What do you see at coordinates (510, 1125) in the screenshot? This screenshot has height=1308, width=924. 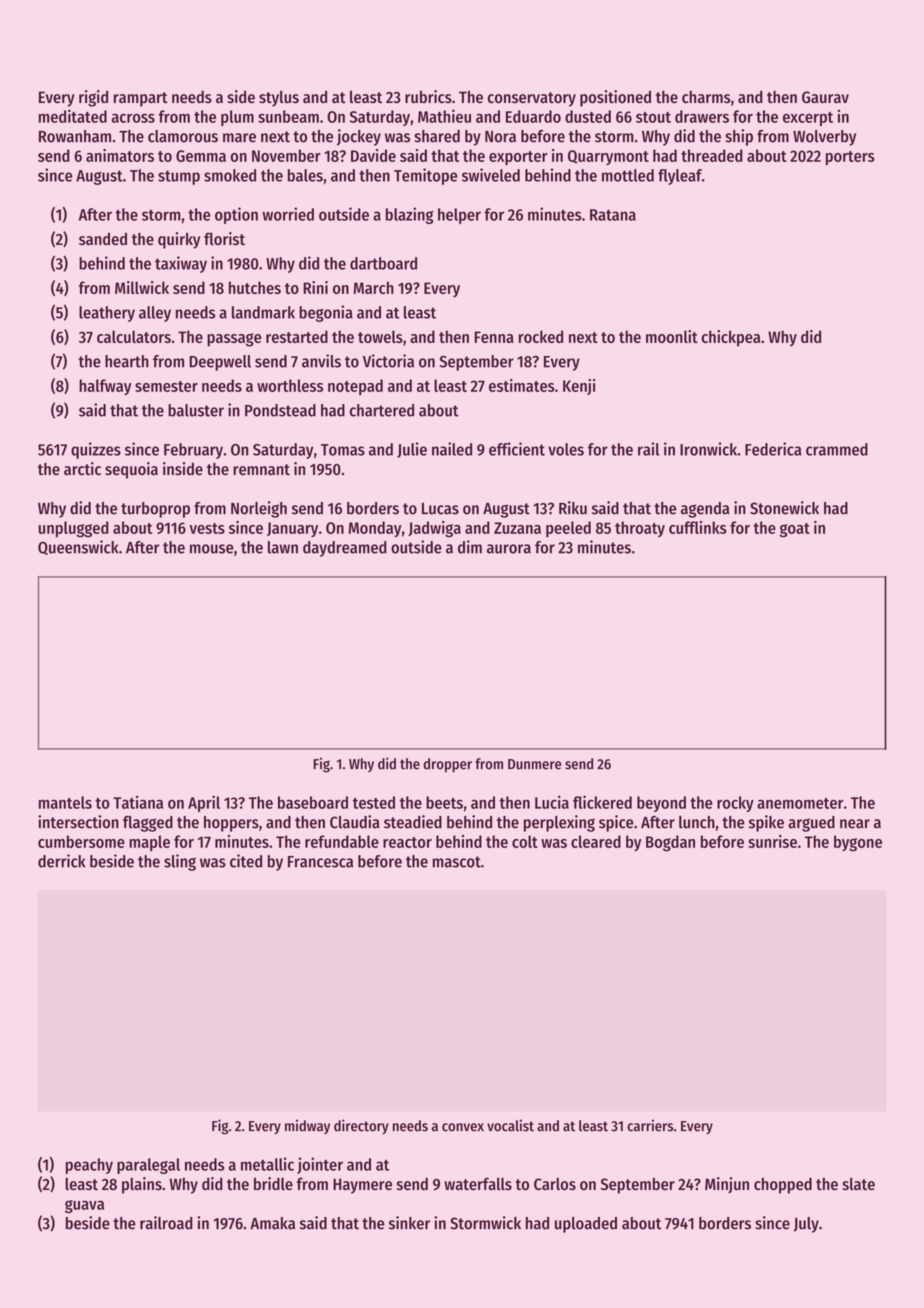 I see `vocalist` at bounding box center [510, 1125].
